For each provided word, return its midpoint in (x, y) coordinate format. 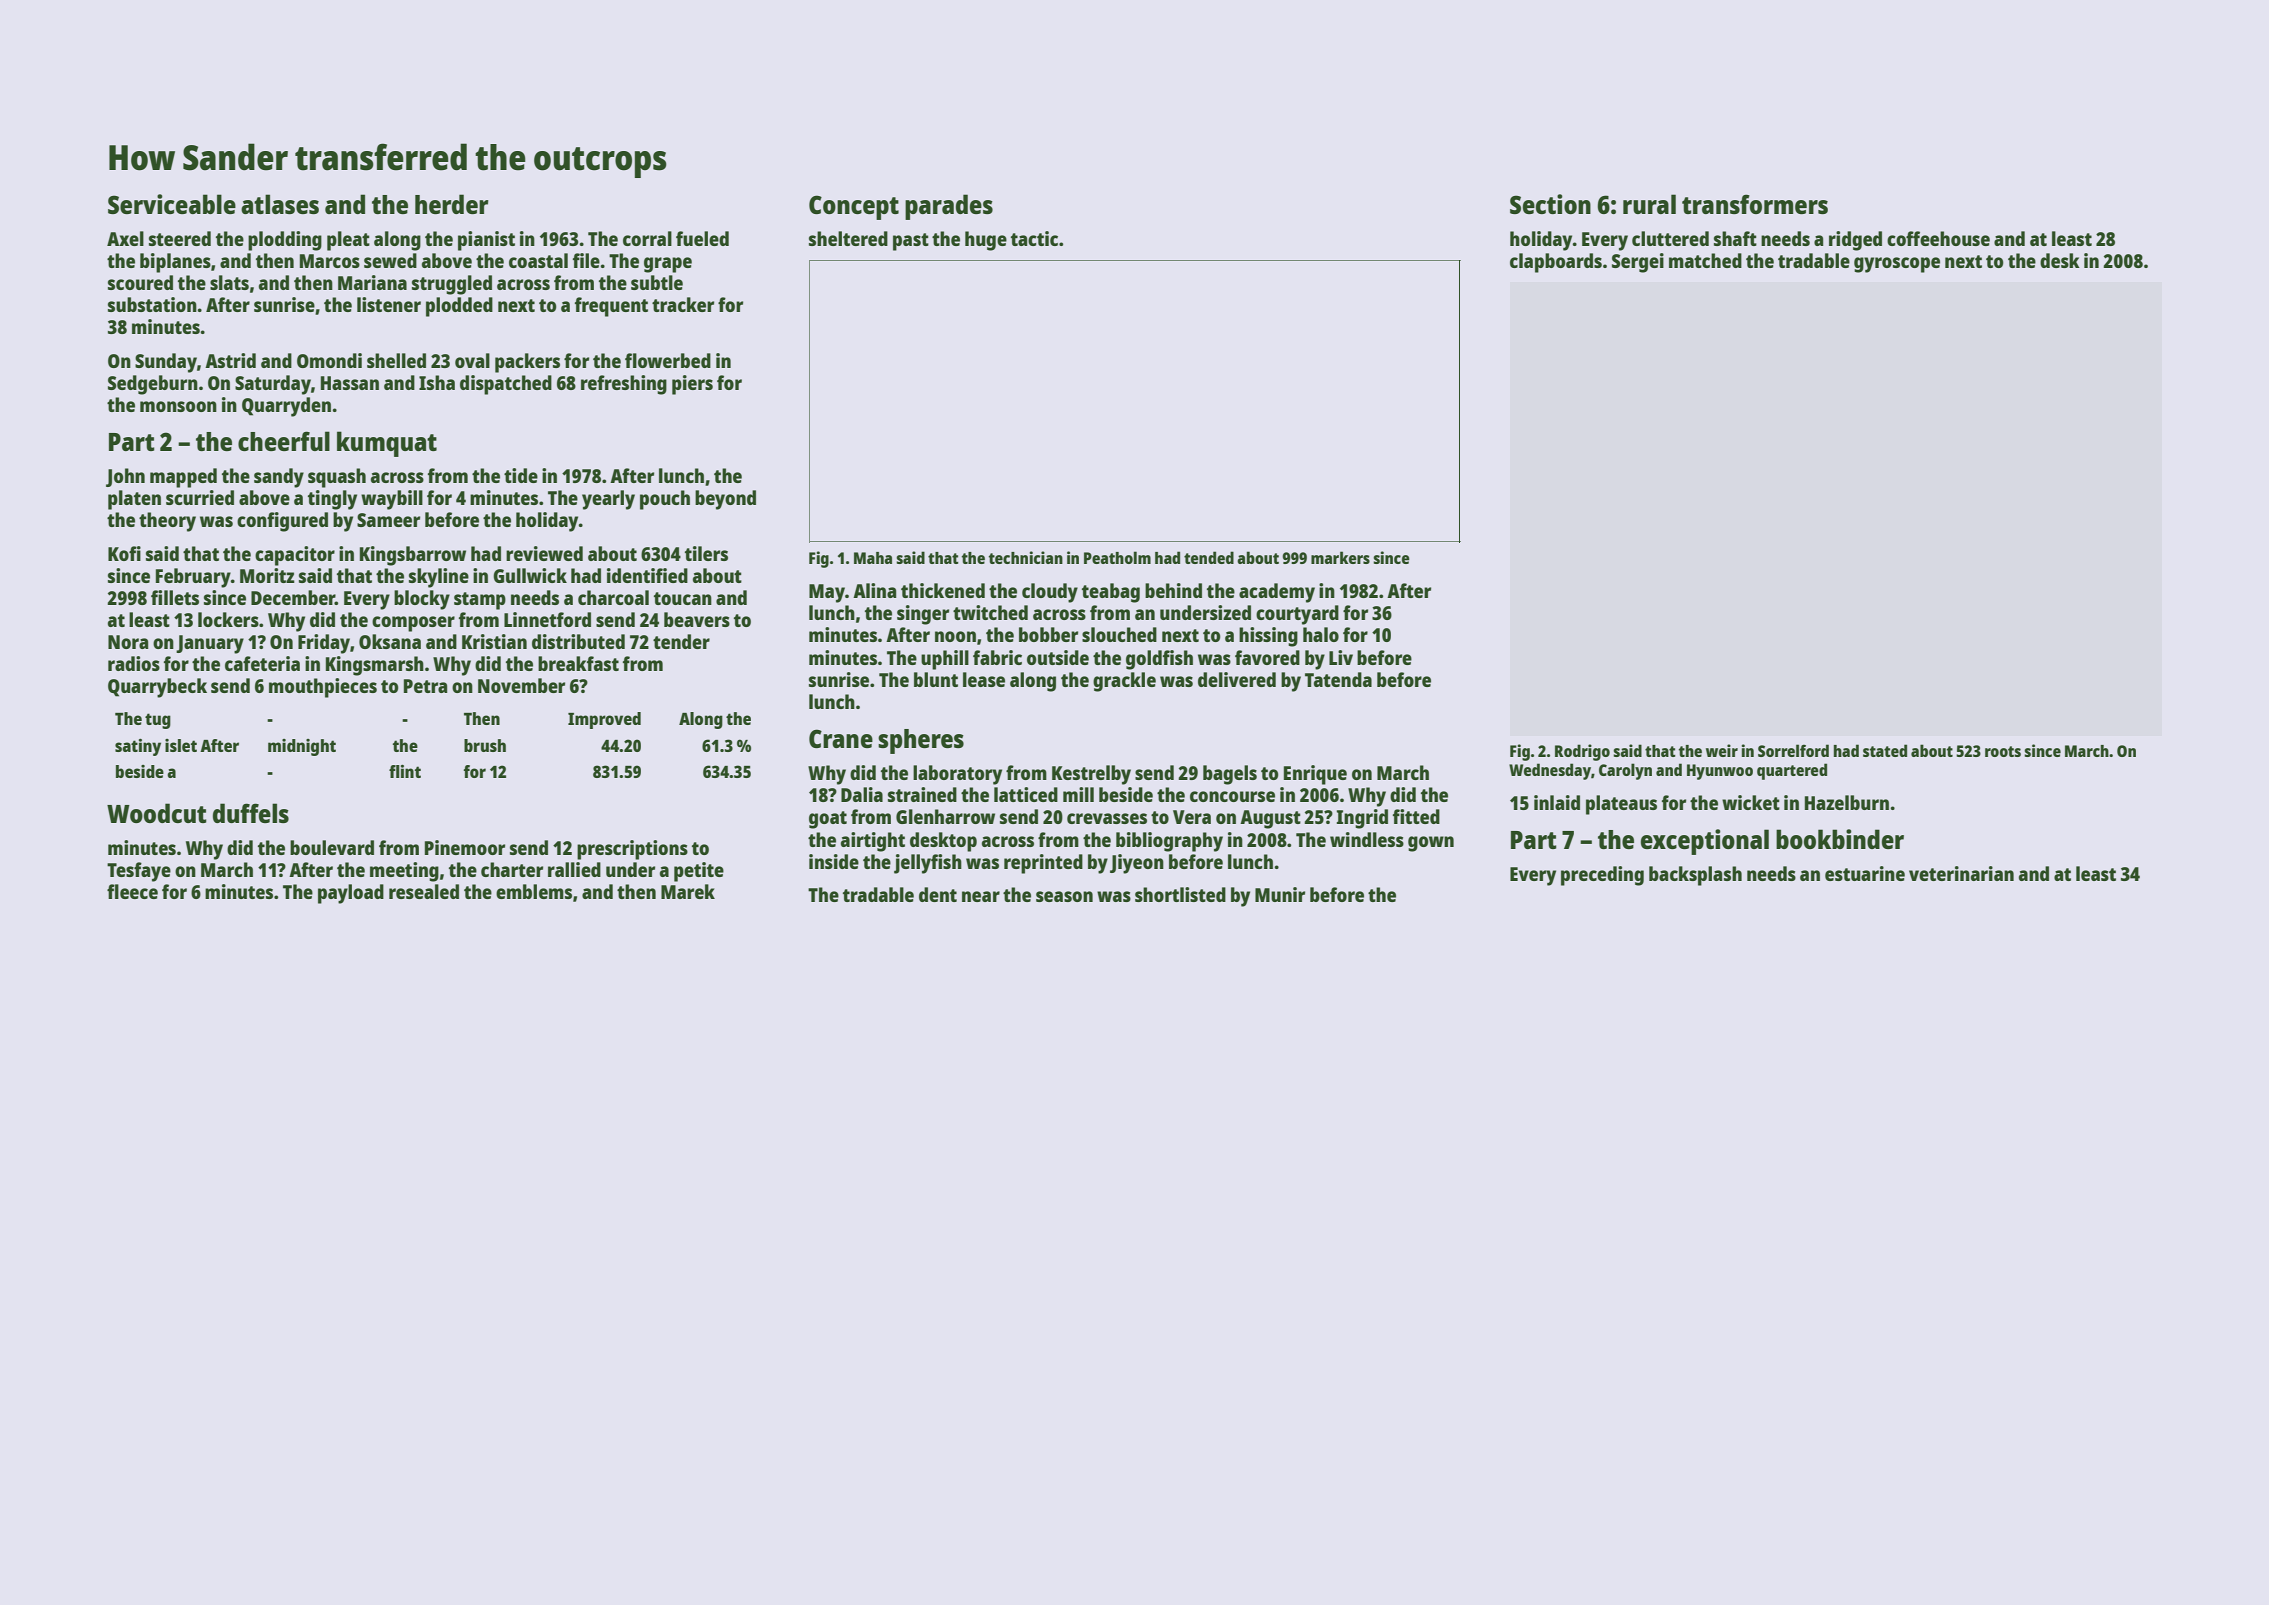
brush (485, 745)
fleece (132, 891)
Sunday (166, 363)
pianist (486, 241)
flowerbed (668, 360)
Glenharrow (945, 816)
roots (2003, 751)
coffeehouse (1938, 238)
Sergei (1638, 263)
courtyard (1297, 615)
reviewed (544, 553)
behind (1173, 590)
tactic (1034, 238)
